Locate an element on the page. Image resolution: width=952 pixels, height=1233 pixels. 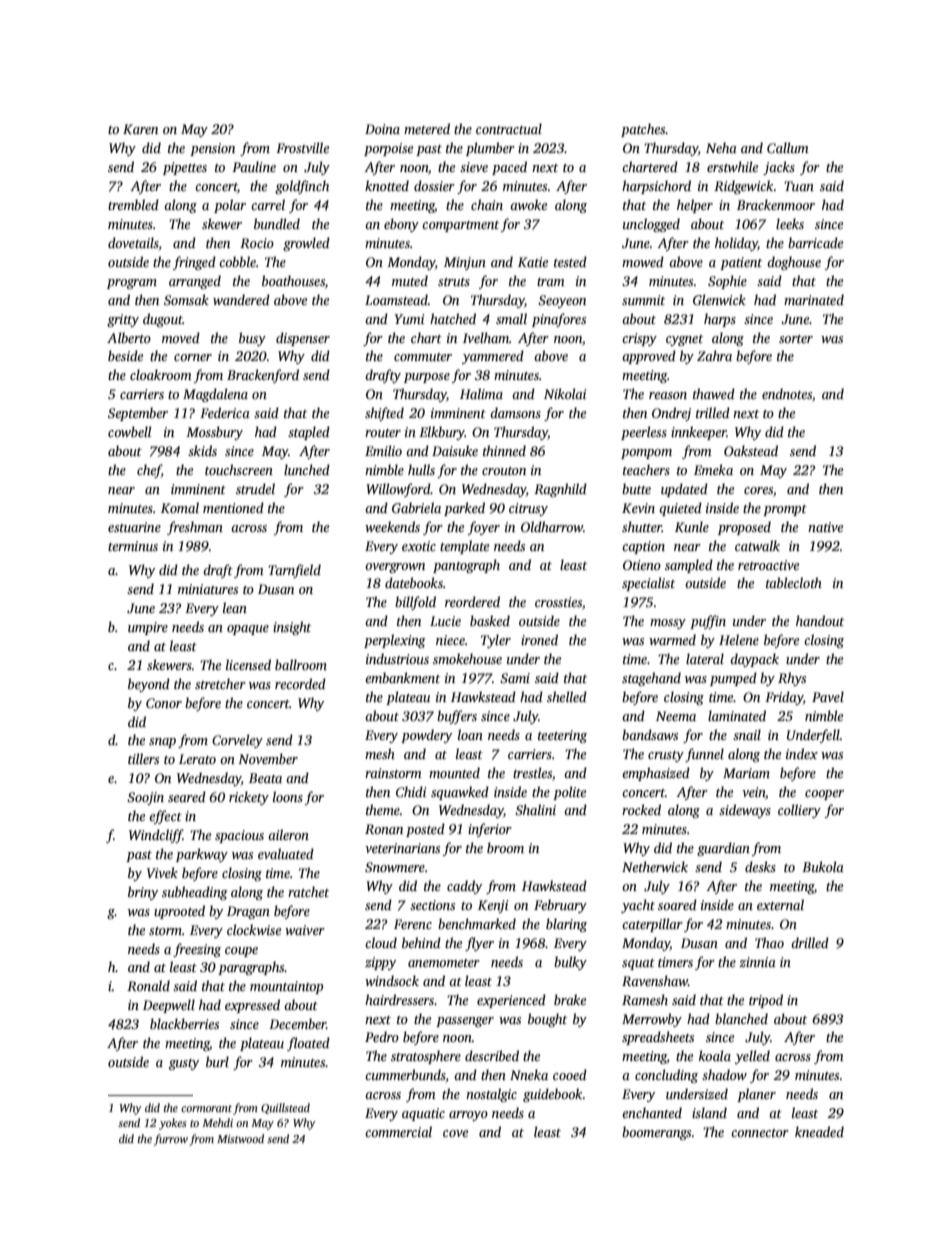
cowbell is located at coordinates (129, 431).
